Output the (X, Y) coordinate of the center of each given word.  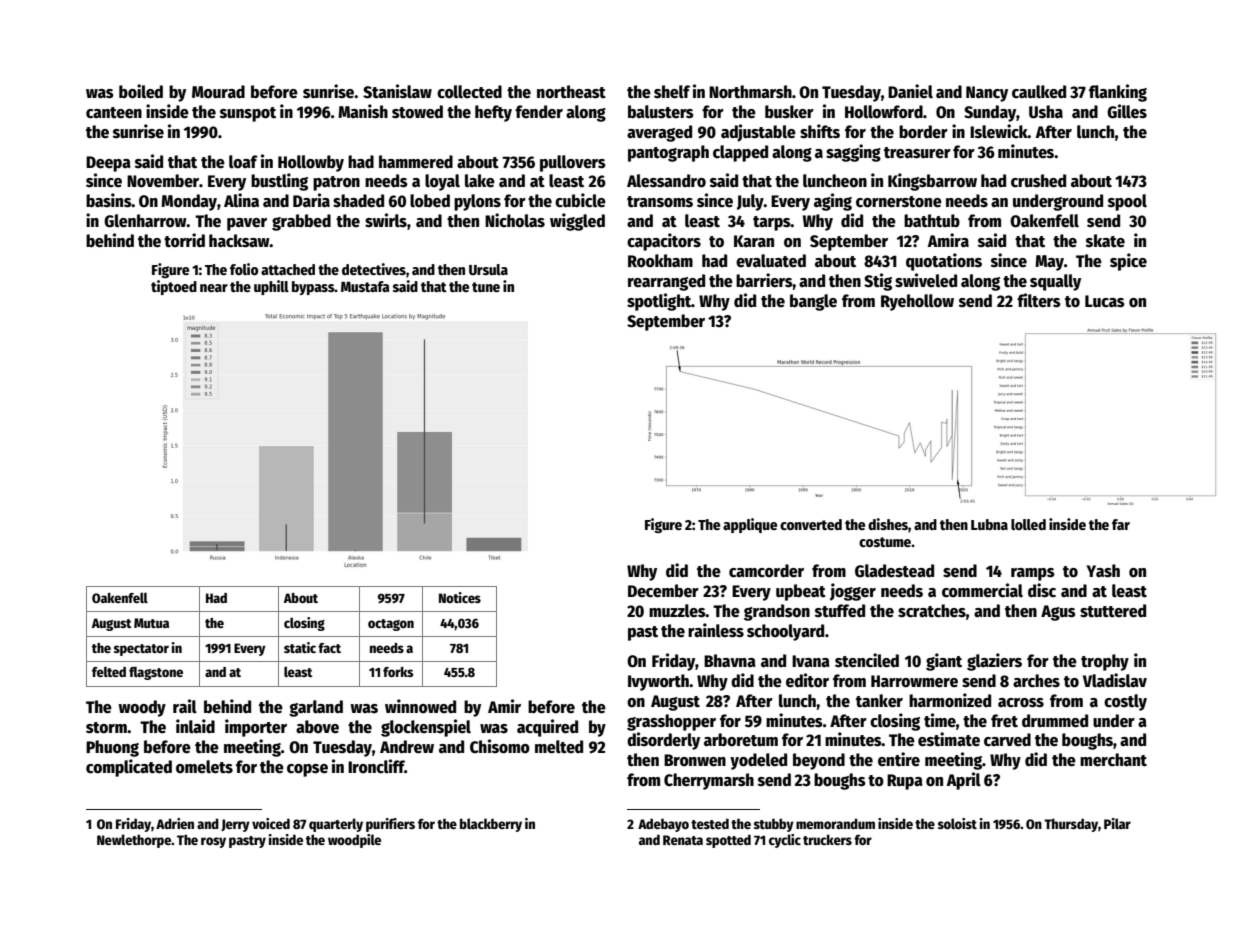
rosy (213, 842)
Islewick (999, 131)
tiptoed (174, 287)
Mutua (151, 623)
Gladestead (894, 571)
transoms (660, 202)
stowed (417, 112)
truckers (827, 839)
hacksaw (239, 241)
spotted (728, 841)
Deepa (108, 164)
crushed (1038, 181)
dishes (888, 524)
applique (750, 525)
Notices (460, 597)
